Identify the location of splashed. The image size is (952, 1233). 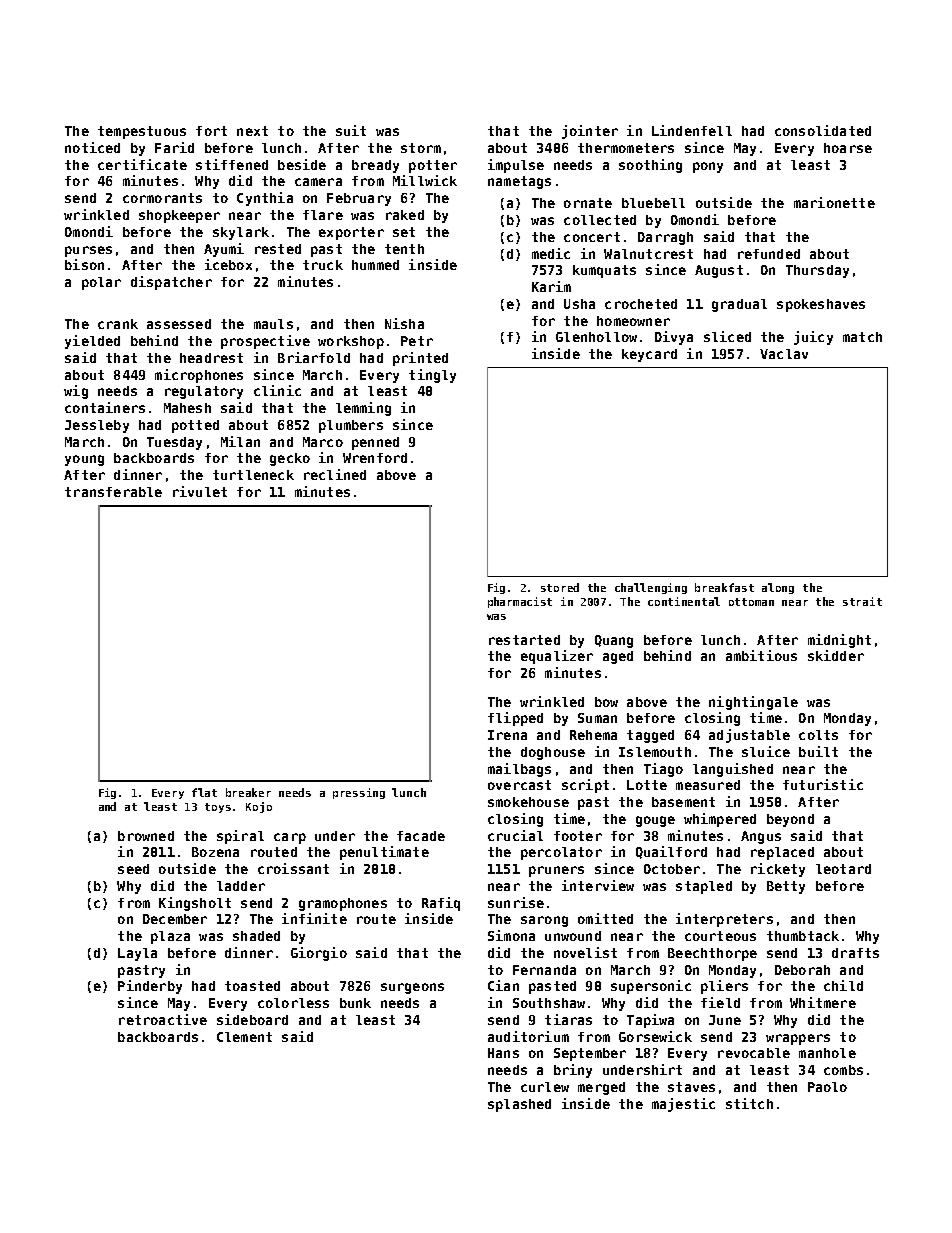
(519, 1105).
